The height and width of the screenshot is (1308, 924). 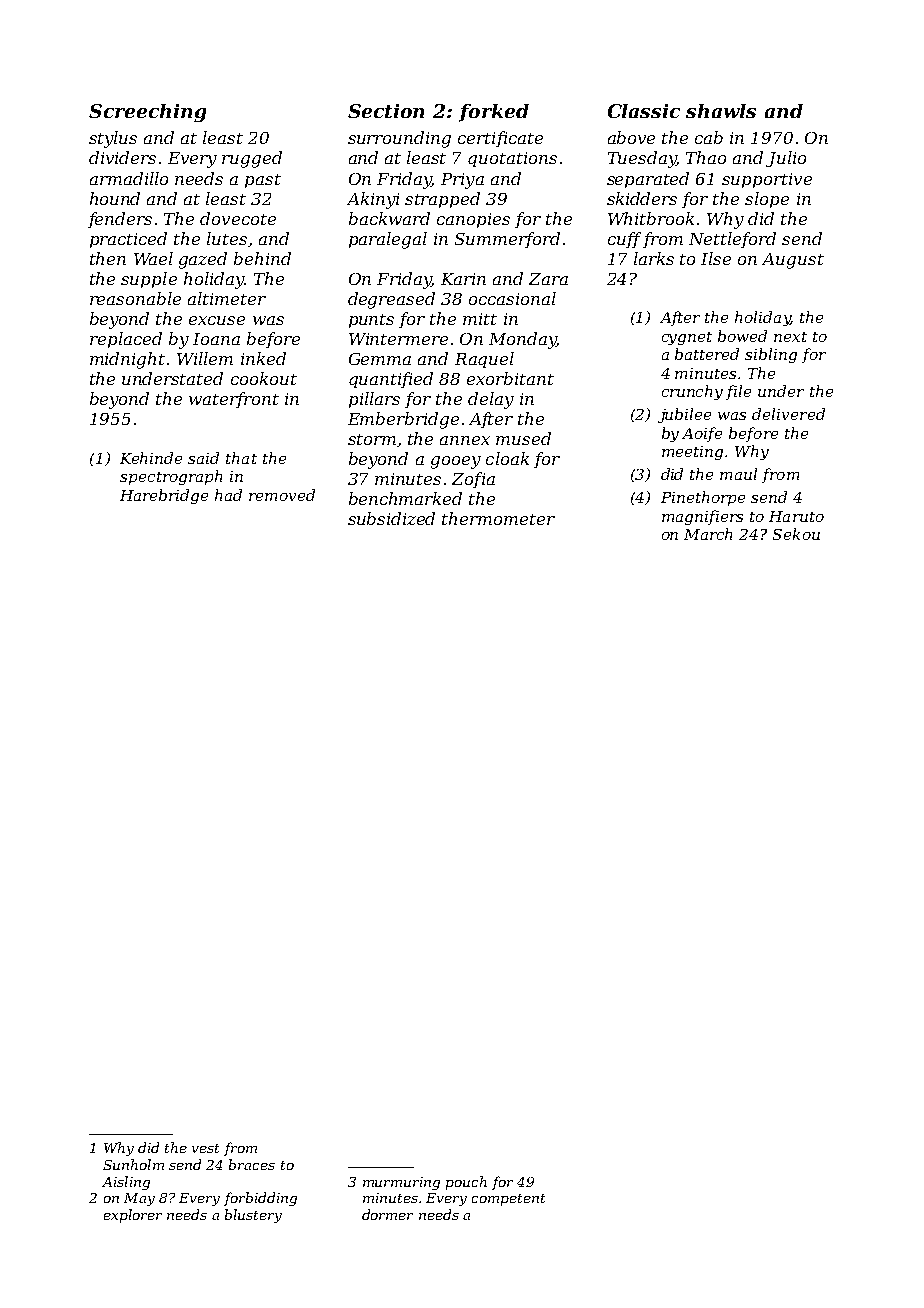 What do you see at coordinates (205, 1148) in the screenshot?
I see `vest` at bounding box center [205, 1148].
